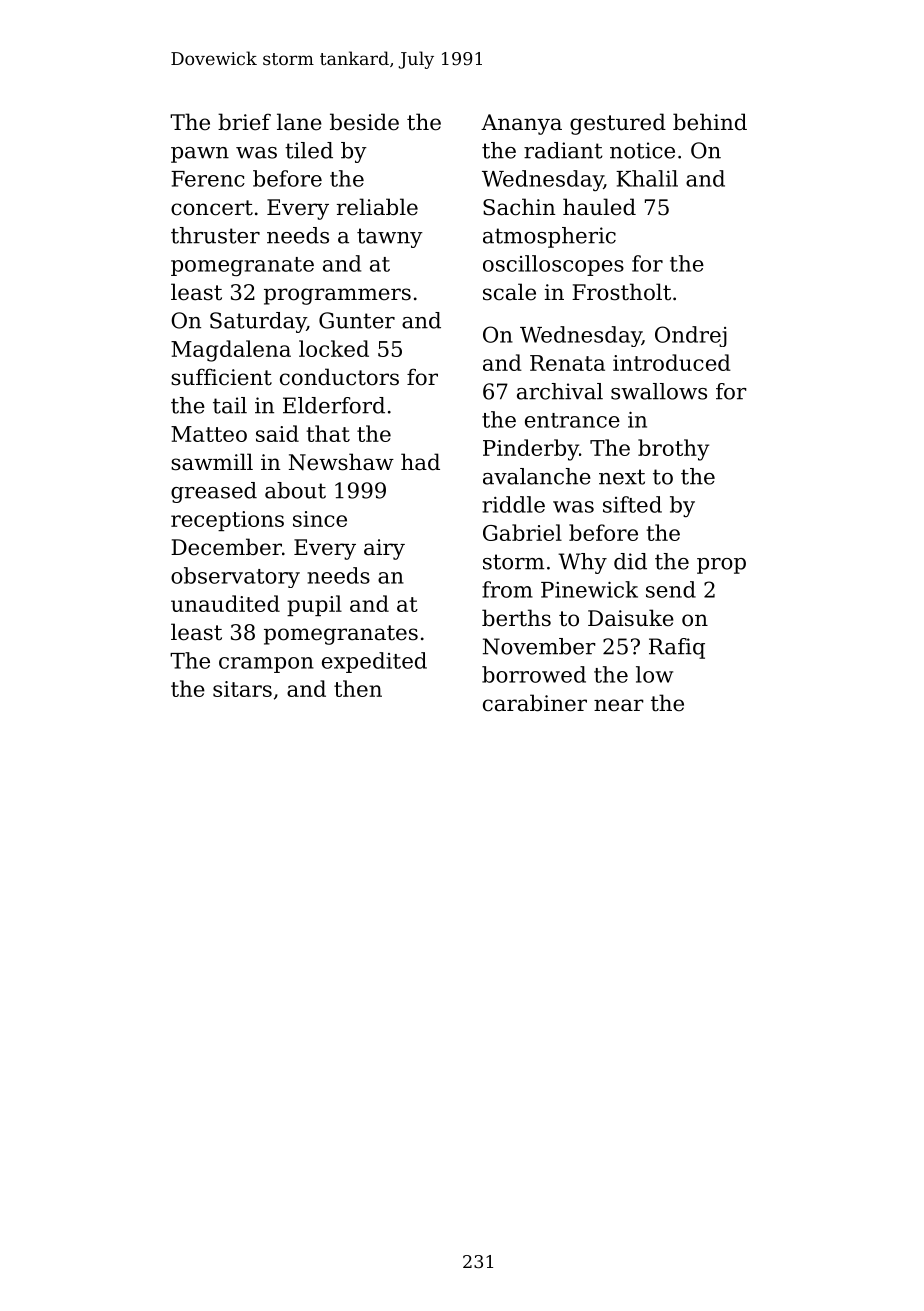 This document has height=1311, width=924. Describe the element at coordinates (390, 238) in the document. I see `tawny` at that location.
